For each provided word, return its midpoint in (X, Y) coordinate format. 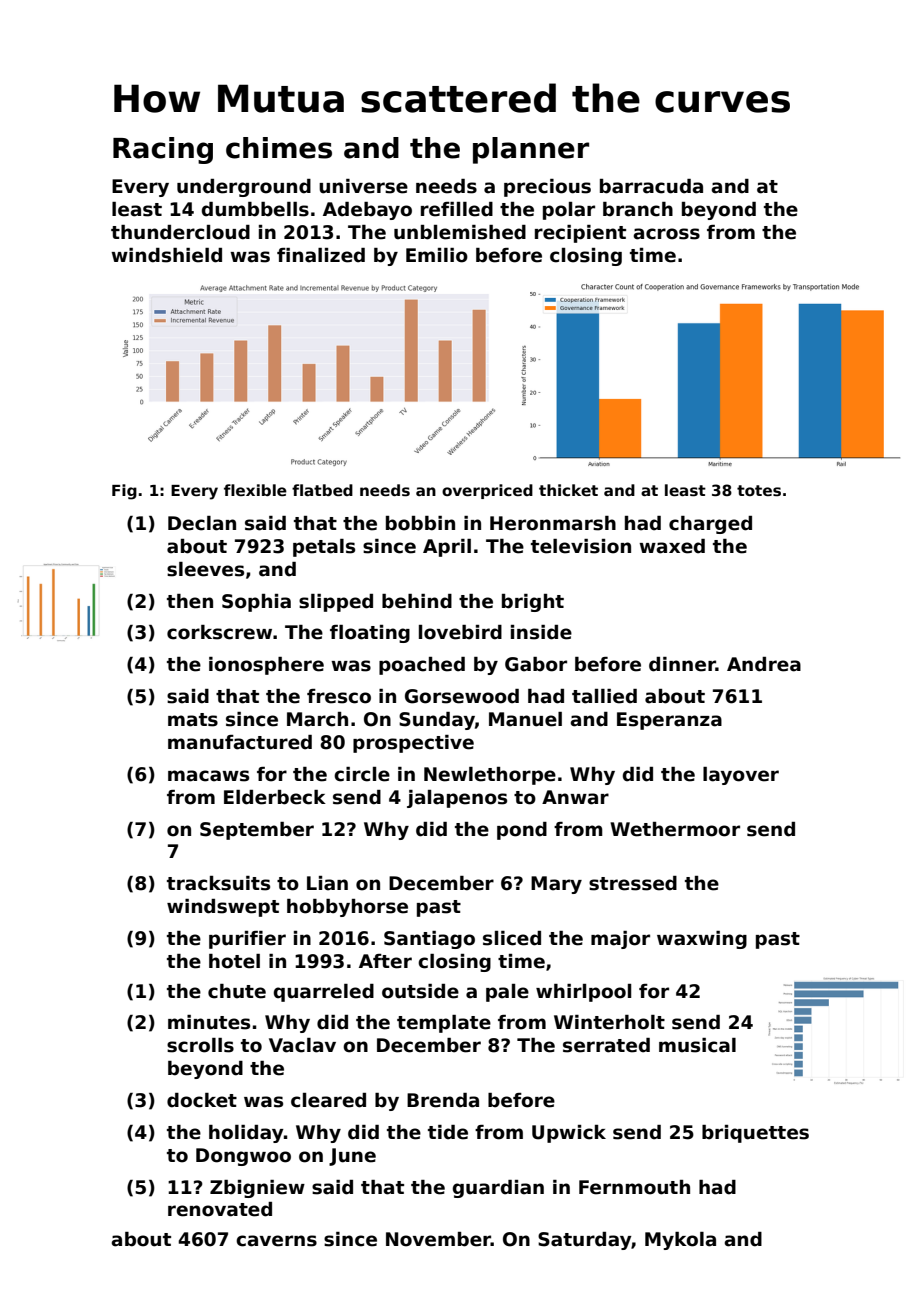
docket (202, 1100)
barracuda (651, 186)
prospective (413, 744)
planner (531, 150)
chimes (279, 148)
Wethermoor (675, 829)
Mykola (680, 1241)
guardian (498, 1189)
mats (193, 720)
